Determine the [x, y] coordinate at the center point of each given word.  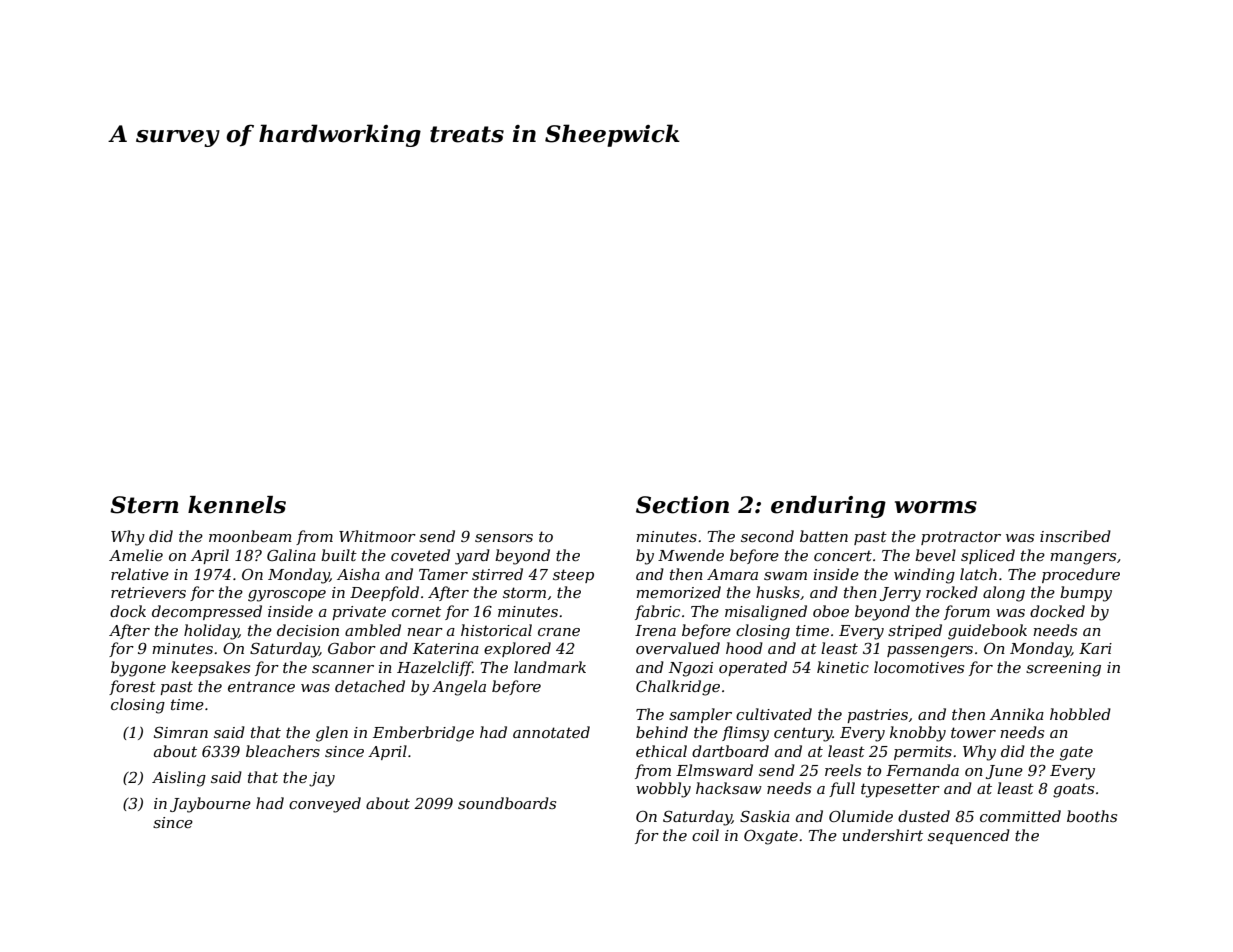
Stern [144, 505]
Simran [181, 732]
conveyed [325, 805]
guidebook [987, 632]
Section [682, 505]
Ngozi [691, 669]
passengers [930, 652]
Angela [459, 688]
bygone [138, 669]
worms [936, 507]
